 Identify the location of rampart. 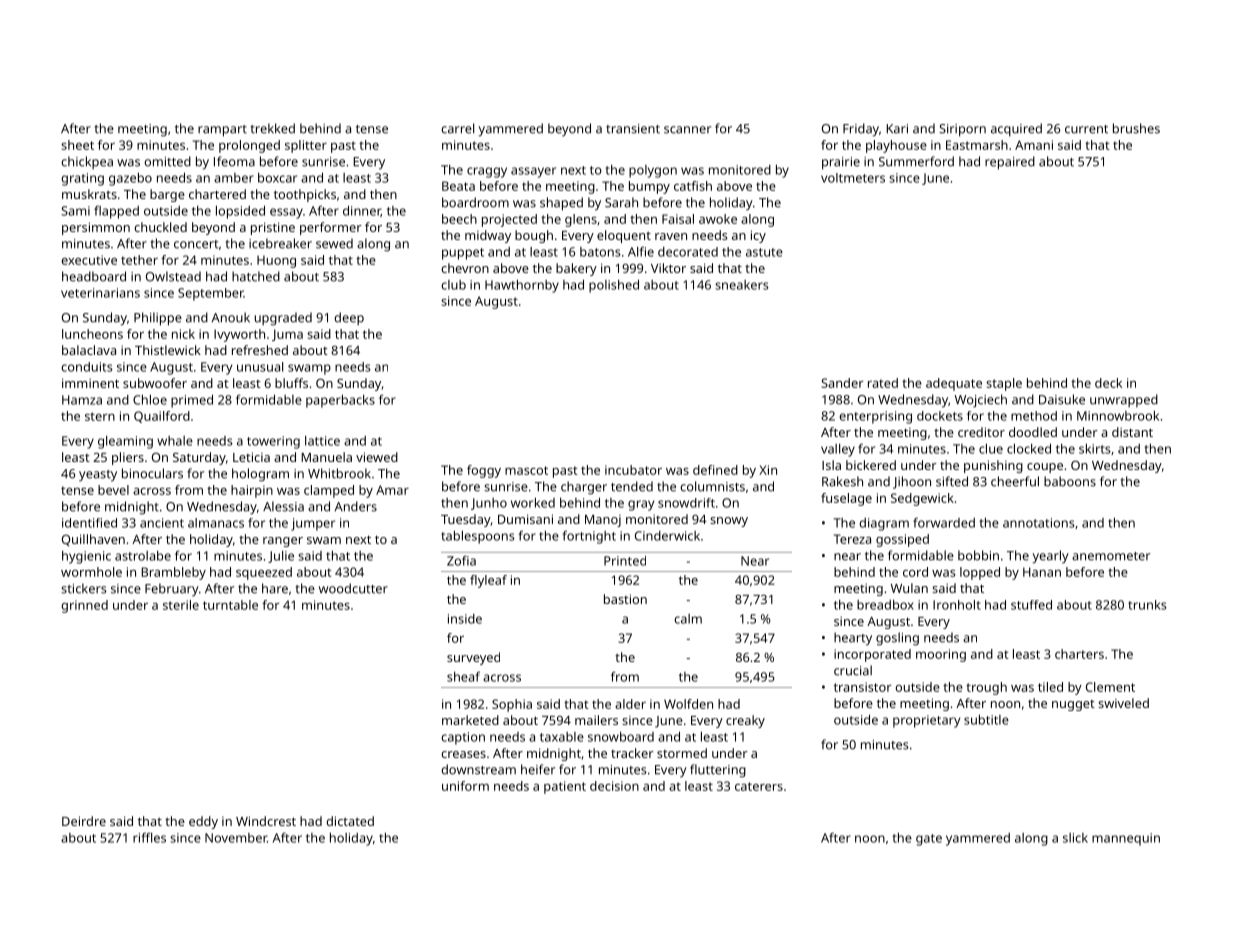
(222, 131).
